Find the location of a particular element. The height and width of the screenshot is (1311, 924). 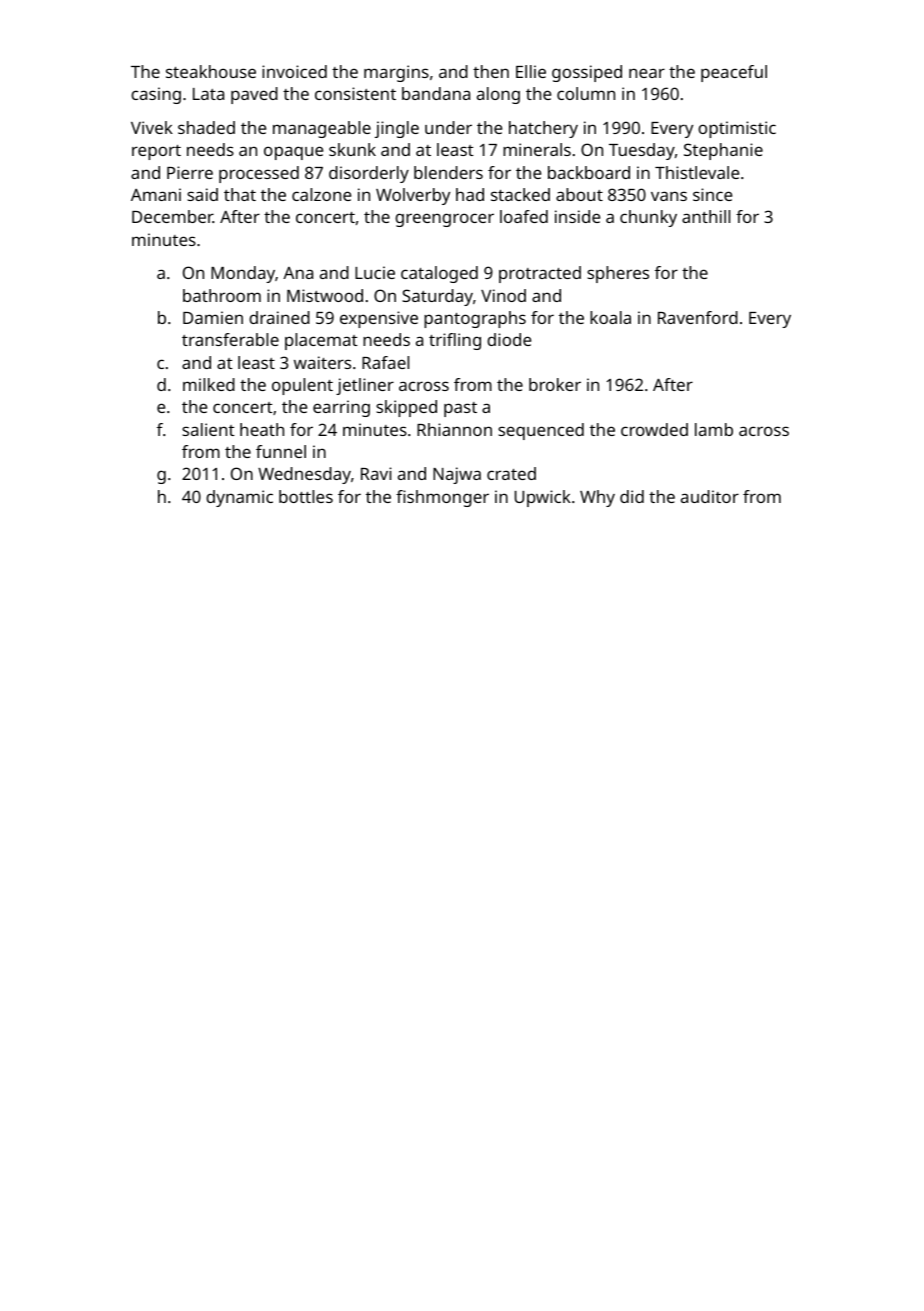

greengrocer is located at coordinates (444, 220).
